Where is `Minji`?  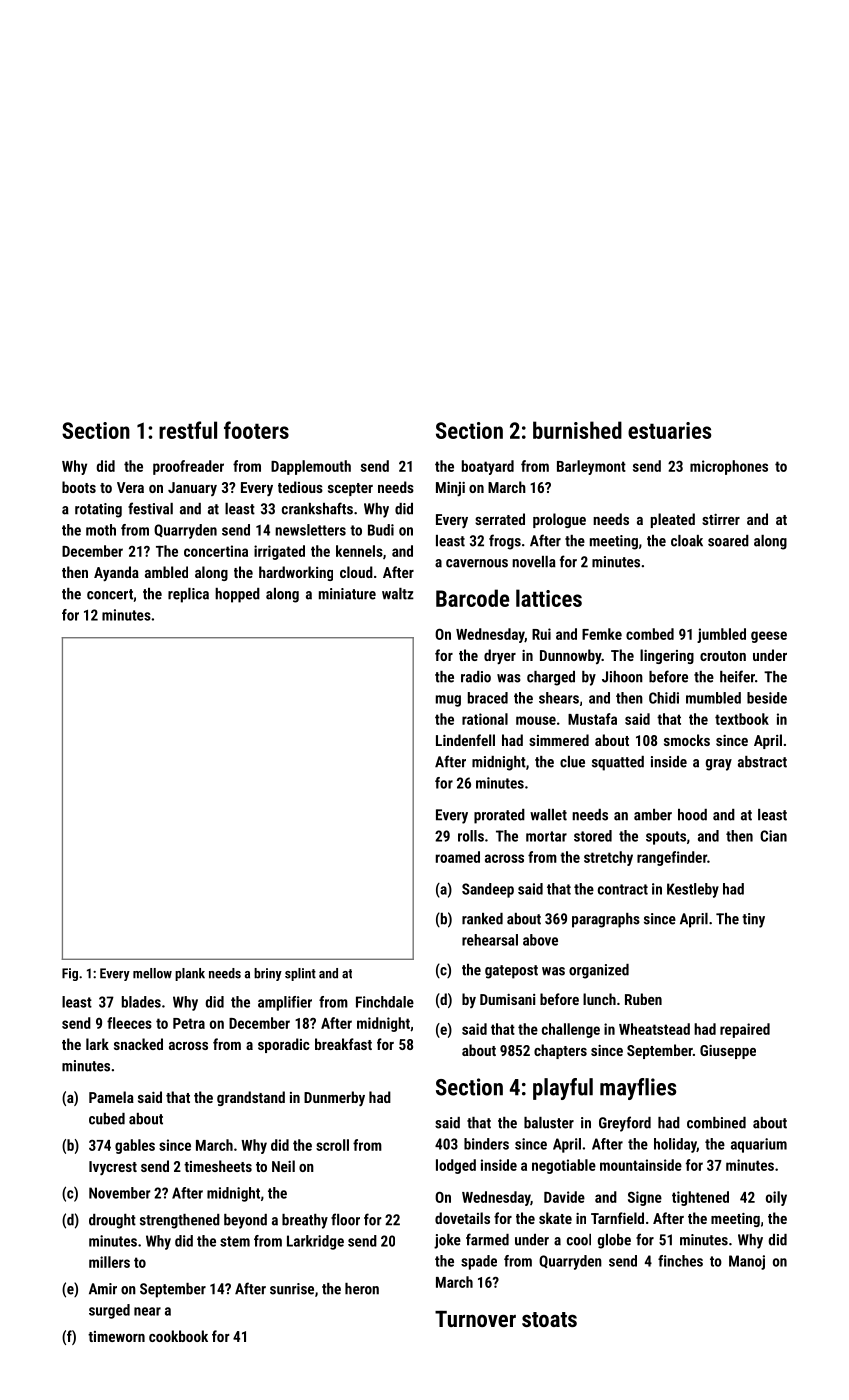
Minji is located at coordinates (450, 489).
